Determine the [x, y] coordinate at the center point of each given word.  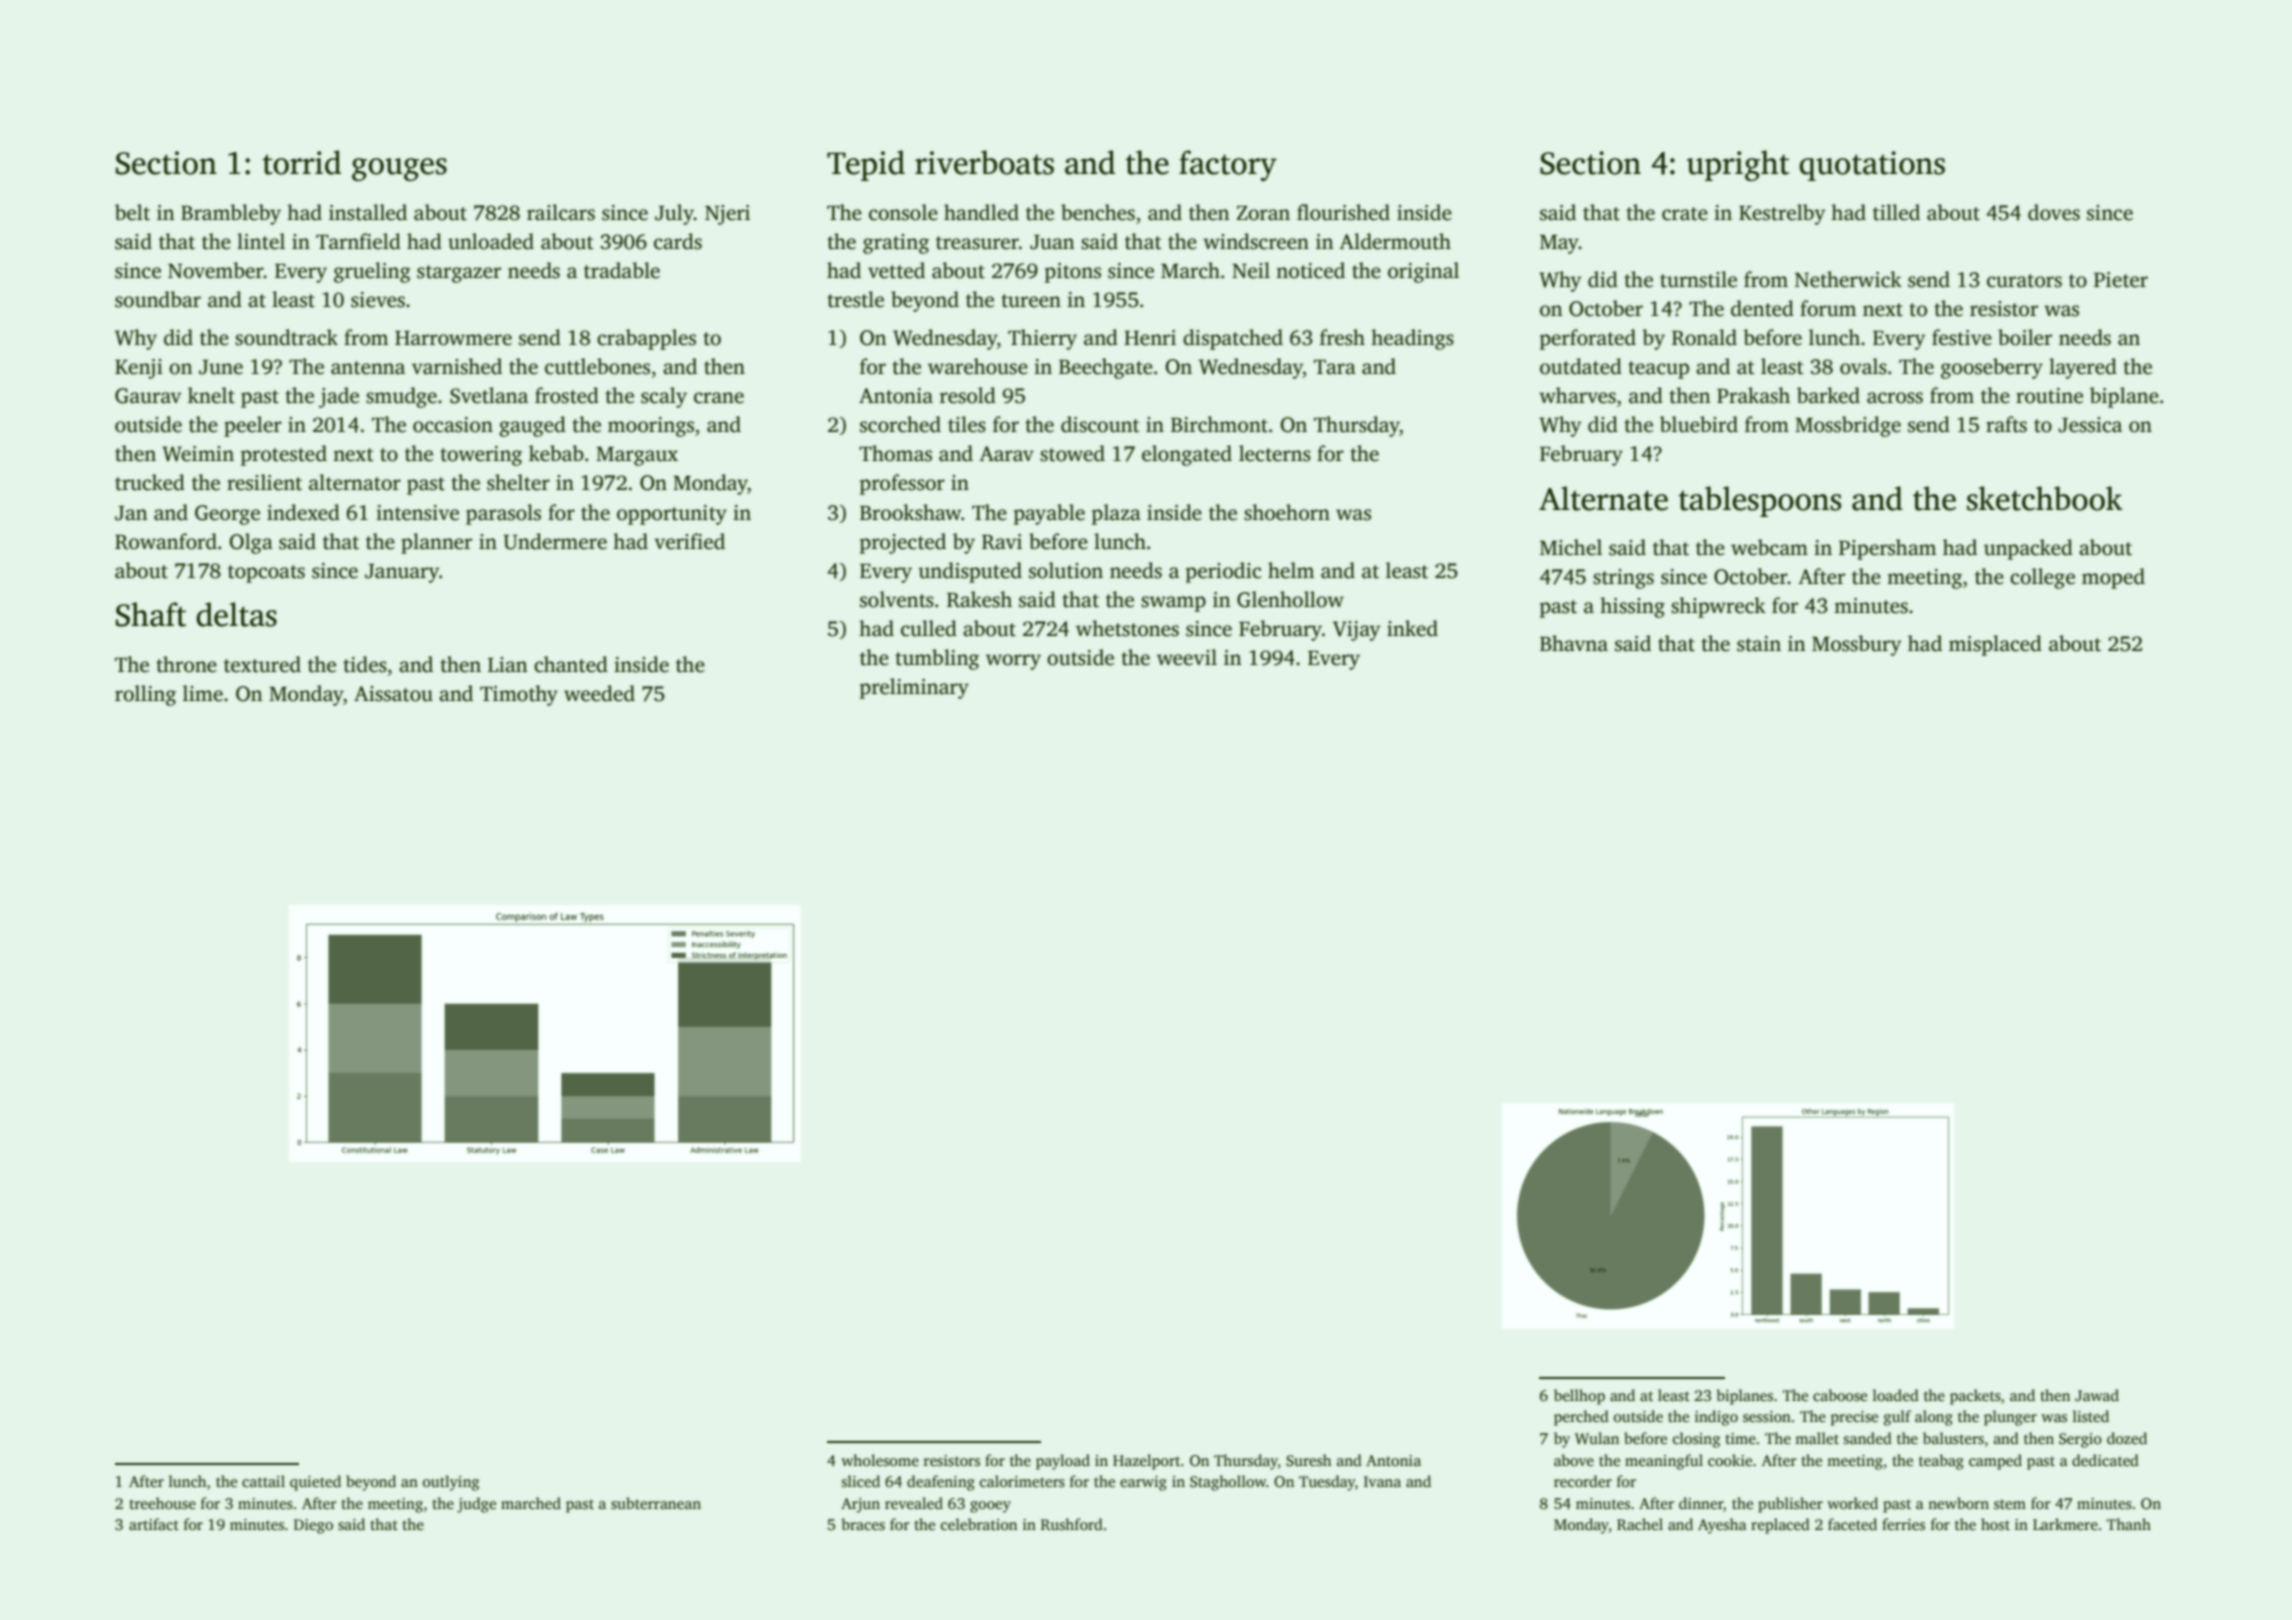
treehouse [162, 1503]
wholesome [880, 1460]
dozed [2127, 1438]
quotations [1872, 166]
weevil [1187, 657]
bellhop [1579, 1397]
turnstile [1698, 279]
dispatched [1233, 339]
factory [1228, 165]
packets [1975, 1397]
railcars [561, 212]
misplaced [1995, 645]
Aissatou [393, 694]
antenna [368, 368]
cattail [263, 1481]
